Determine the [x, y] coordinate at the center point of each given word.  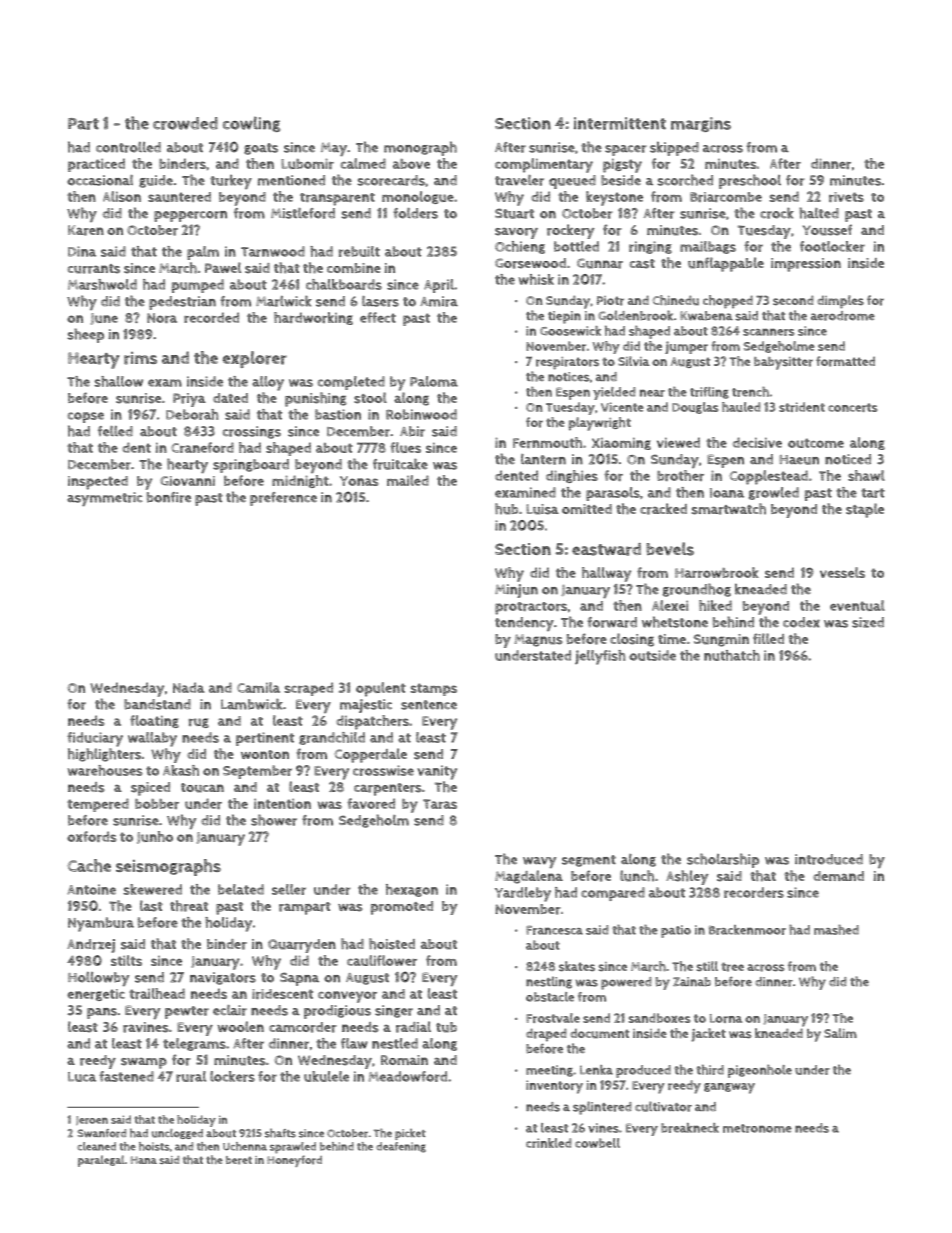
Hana [144, 1160]
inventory [554, 1087]
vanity [437, 772]
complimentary [544, 165]
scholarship [723, 860]
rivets [846, 197]
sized [868, 622]
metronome [757, 1128]
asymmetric [104, 499]
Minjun [516, 591]
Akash [181, 770]
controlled [128, 147]
